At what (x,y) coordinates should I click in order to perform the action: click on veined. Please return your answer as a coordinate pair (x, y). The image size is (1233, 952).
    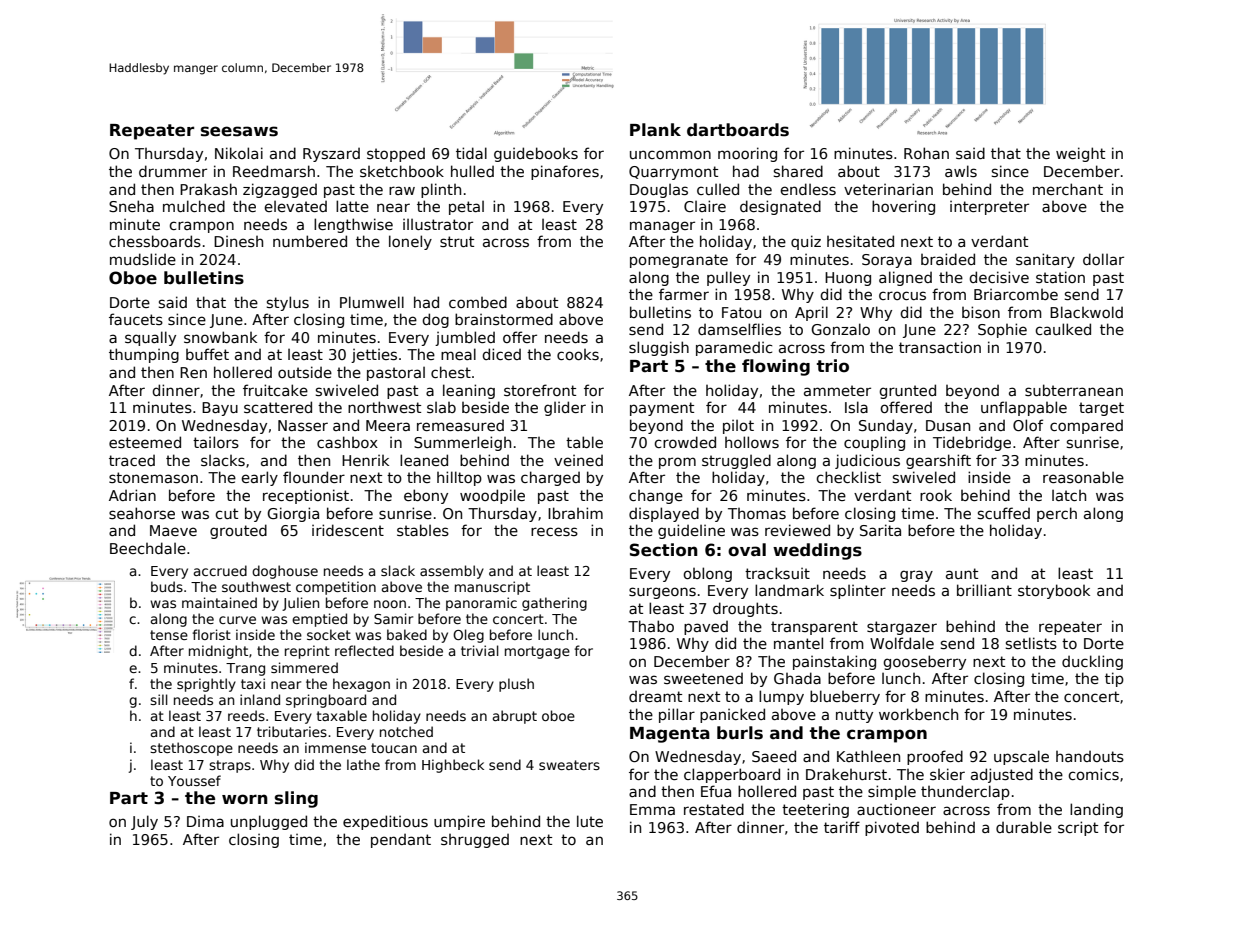
    Looking at the image, I should click on (578, 460).
